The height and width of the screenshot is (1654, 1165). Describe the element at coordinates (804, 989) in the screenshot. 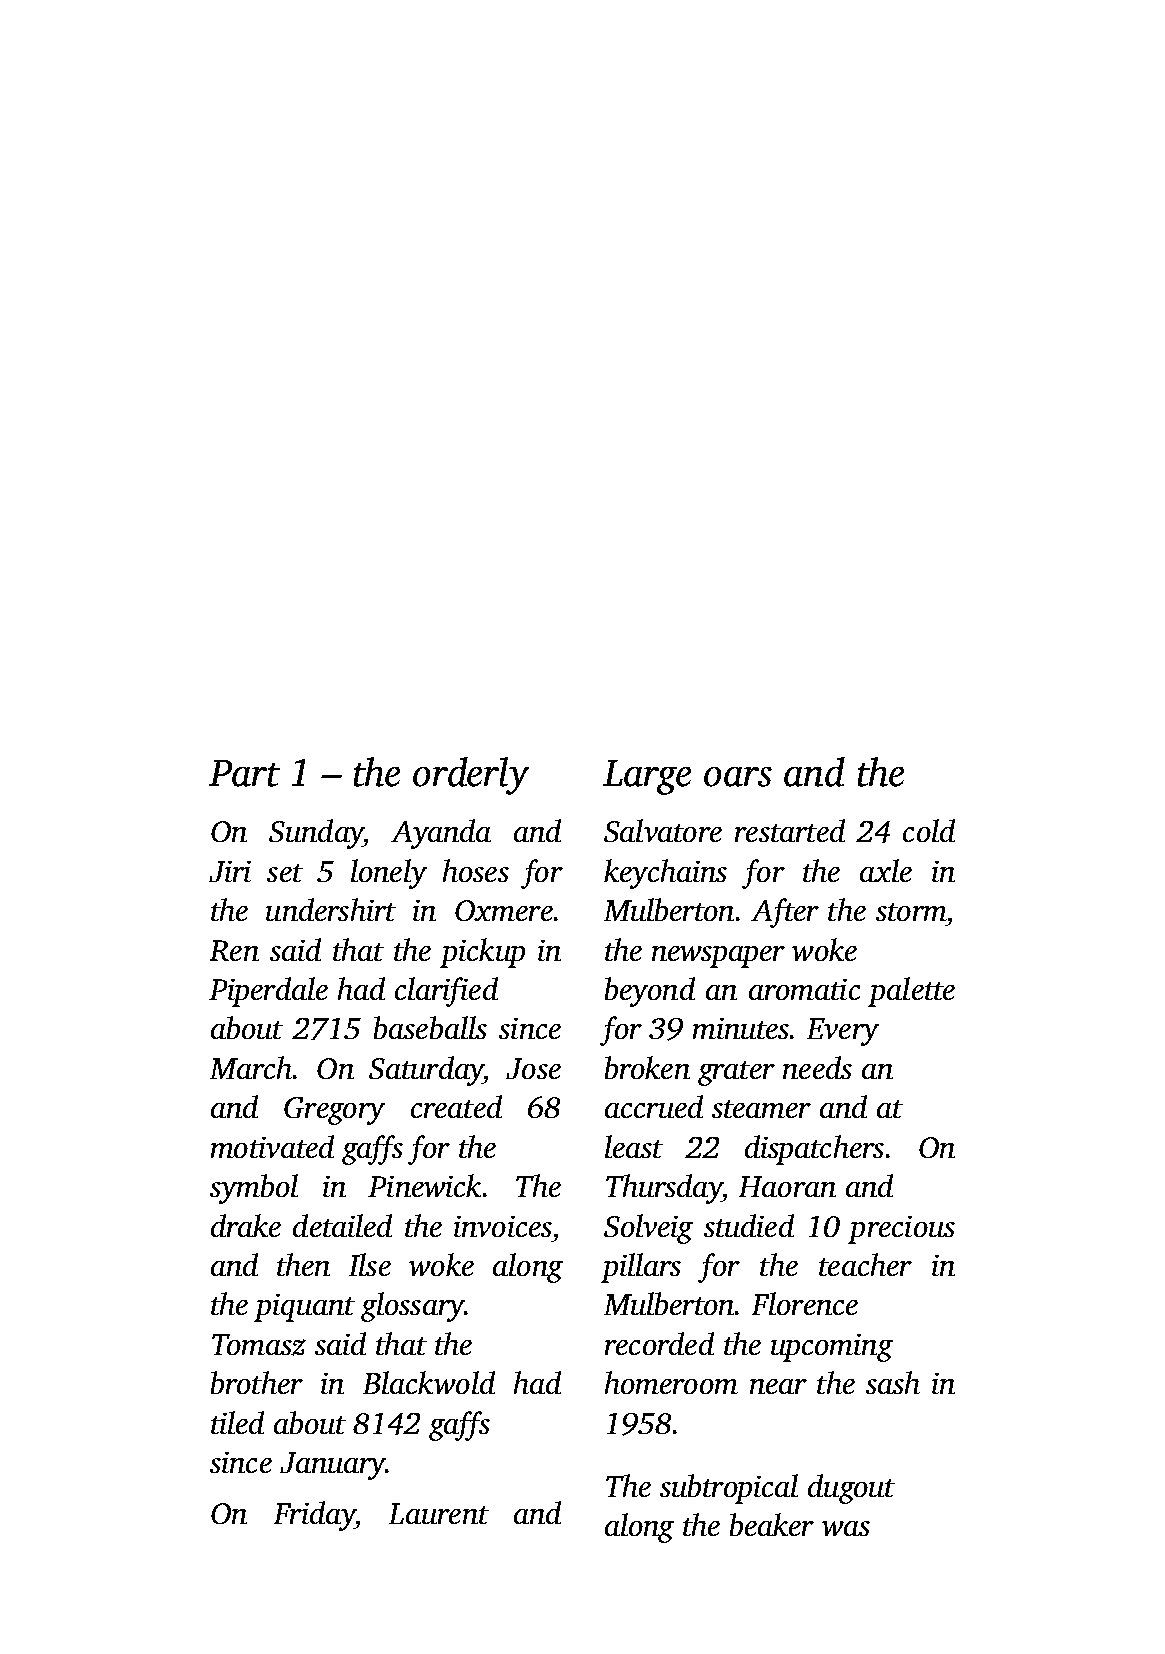

I see `aromatic` at that location.
